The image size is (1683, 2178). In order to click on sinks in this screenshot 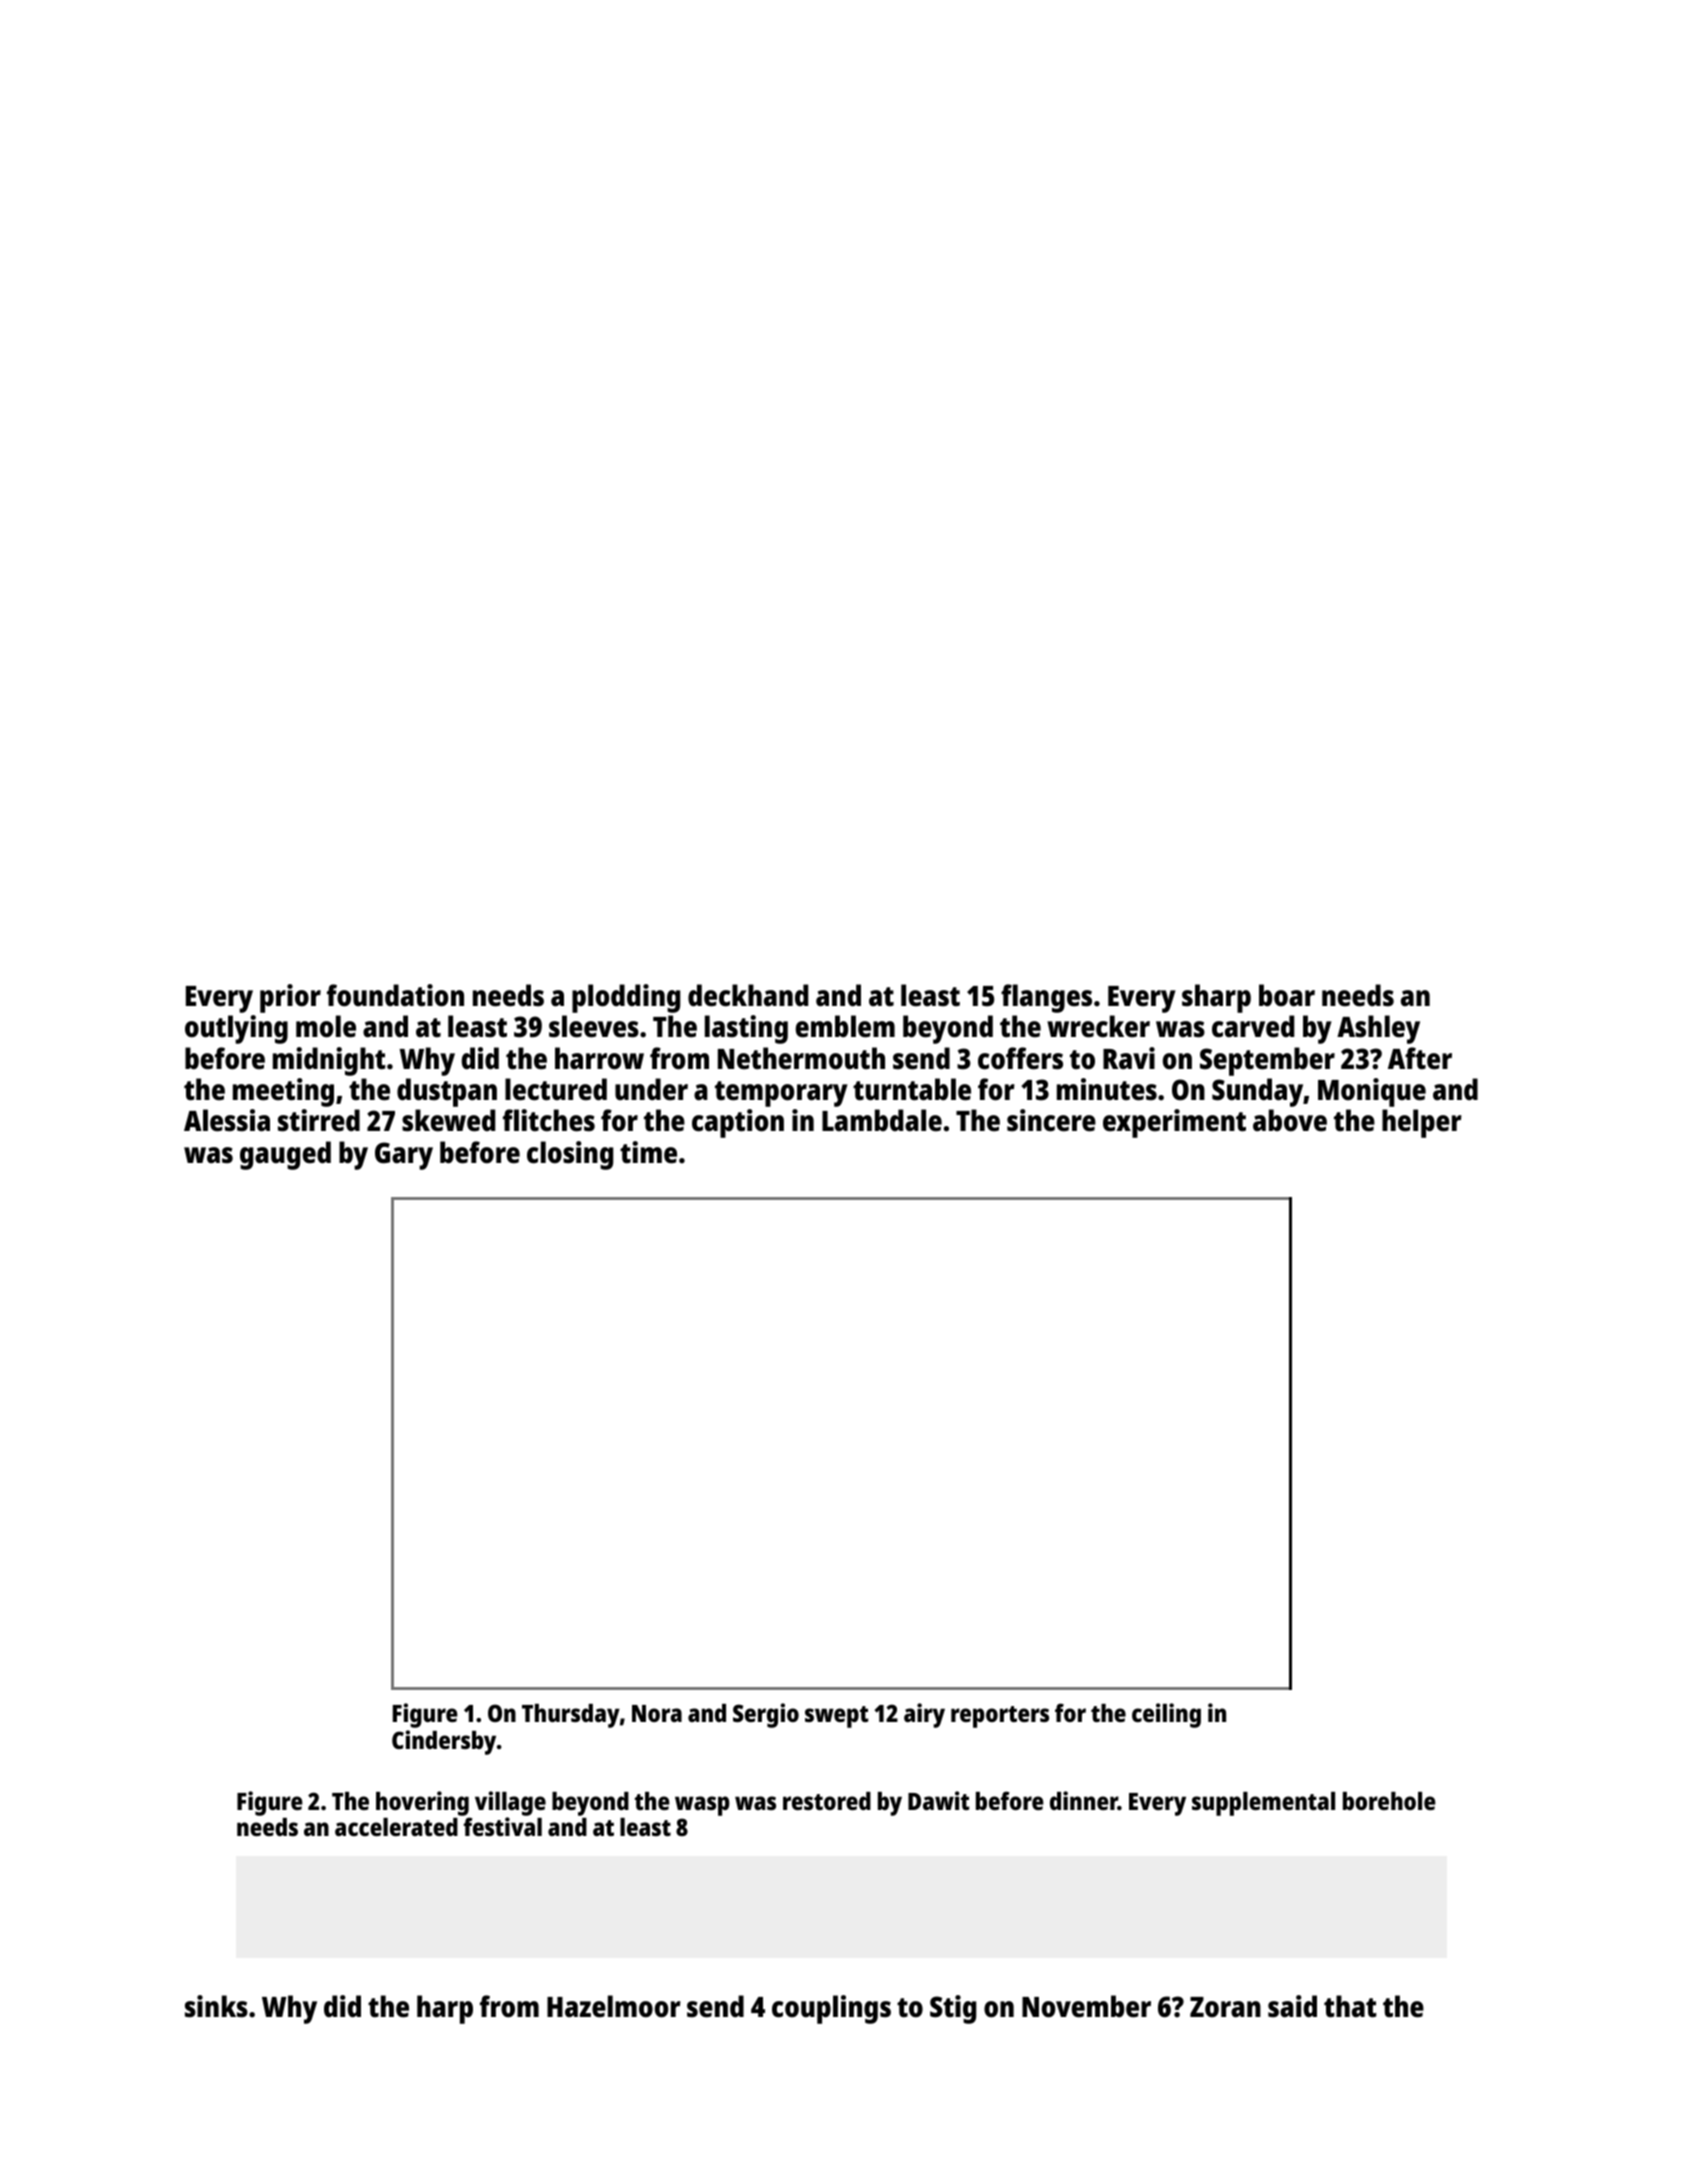, I will do `click(216, 2006)`.
